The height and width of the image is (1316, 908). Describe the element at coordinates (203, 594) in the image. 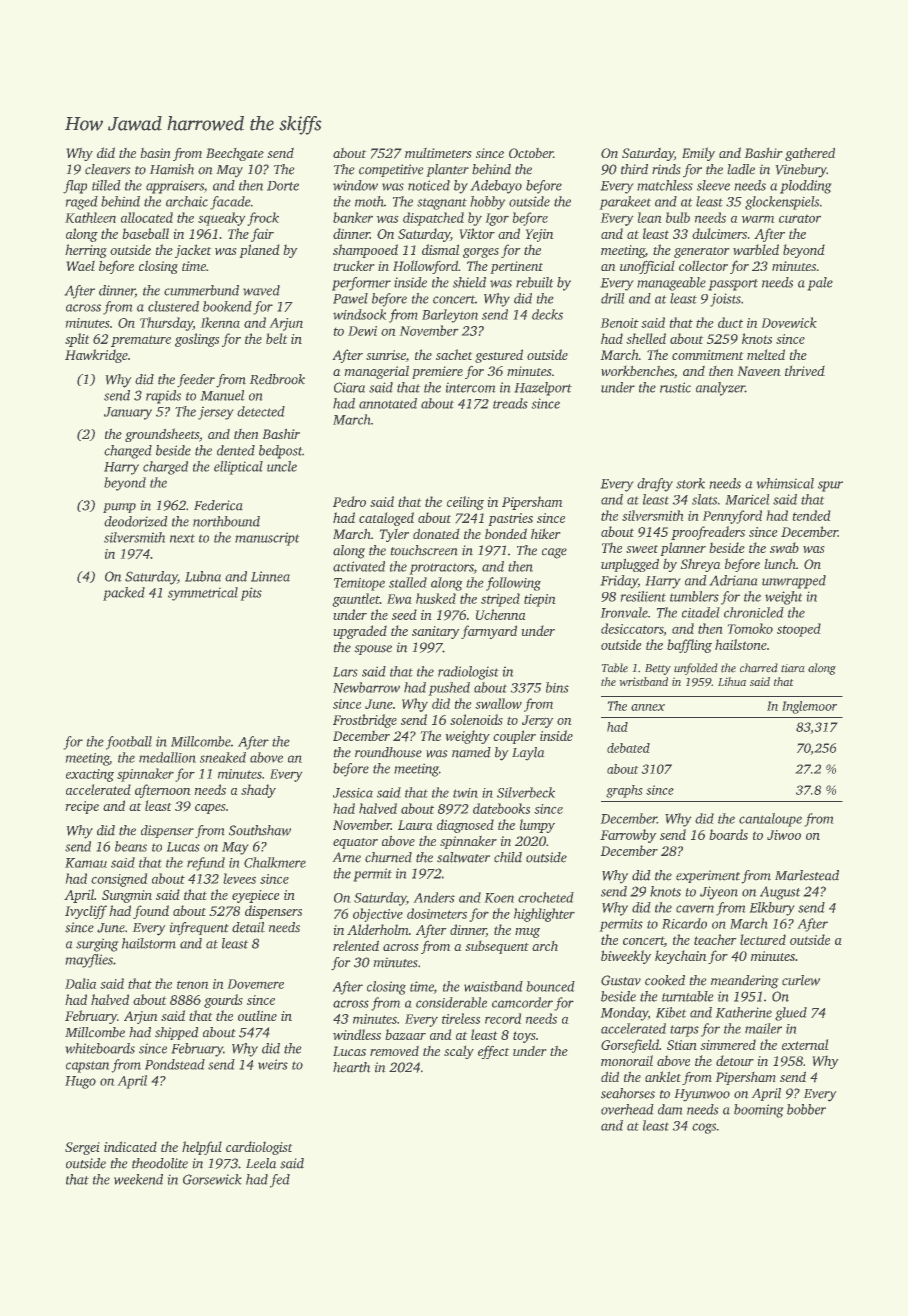

I see `symmetrical` at that location.
